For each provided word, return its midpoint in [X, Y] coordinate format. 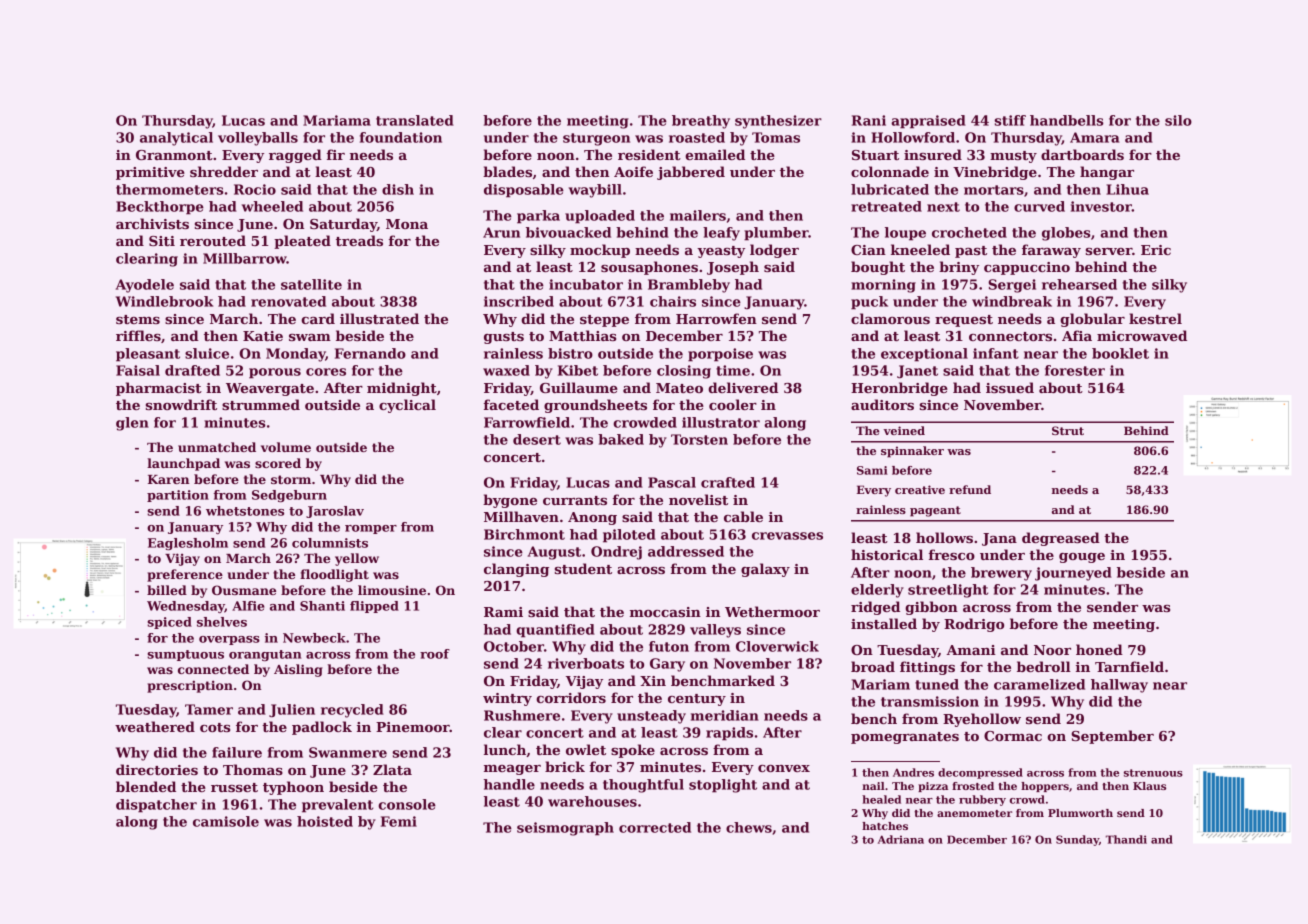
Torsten [699, 439]
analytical [176, 139]
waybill [595, 191]
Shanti [322, 606]
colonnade [890, 171]
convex [784, 768]
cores [326, 372]
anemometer [974, 813]
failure [237, 752]
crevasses [787, 536]
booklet [1120, 353]
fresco [952, 554]
